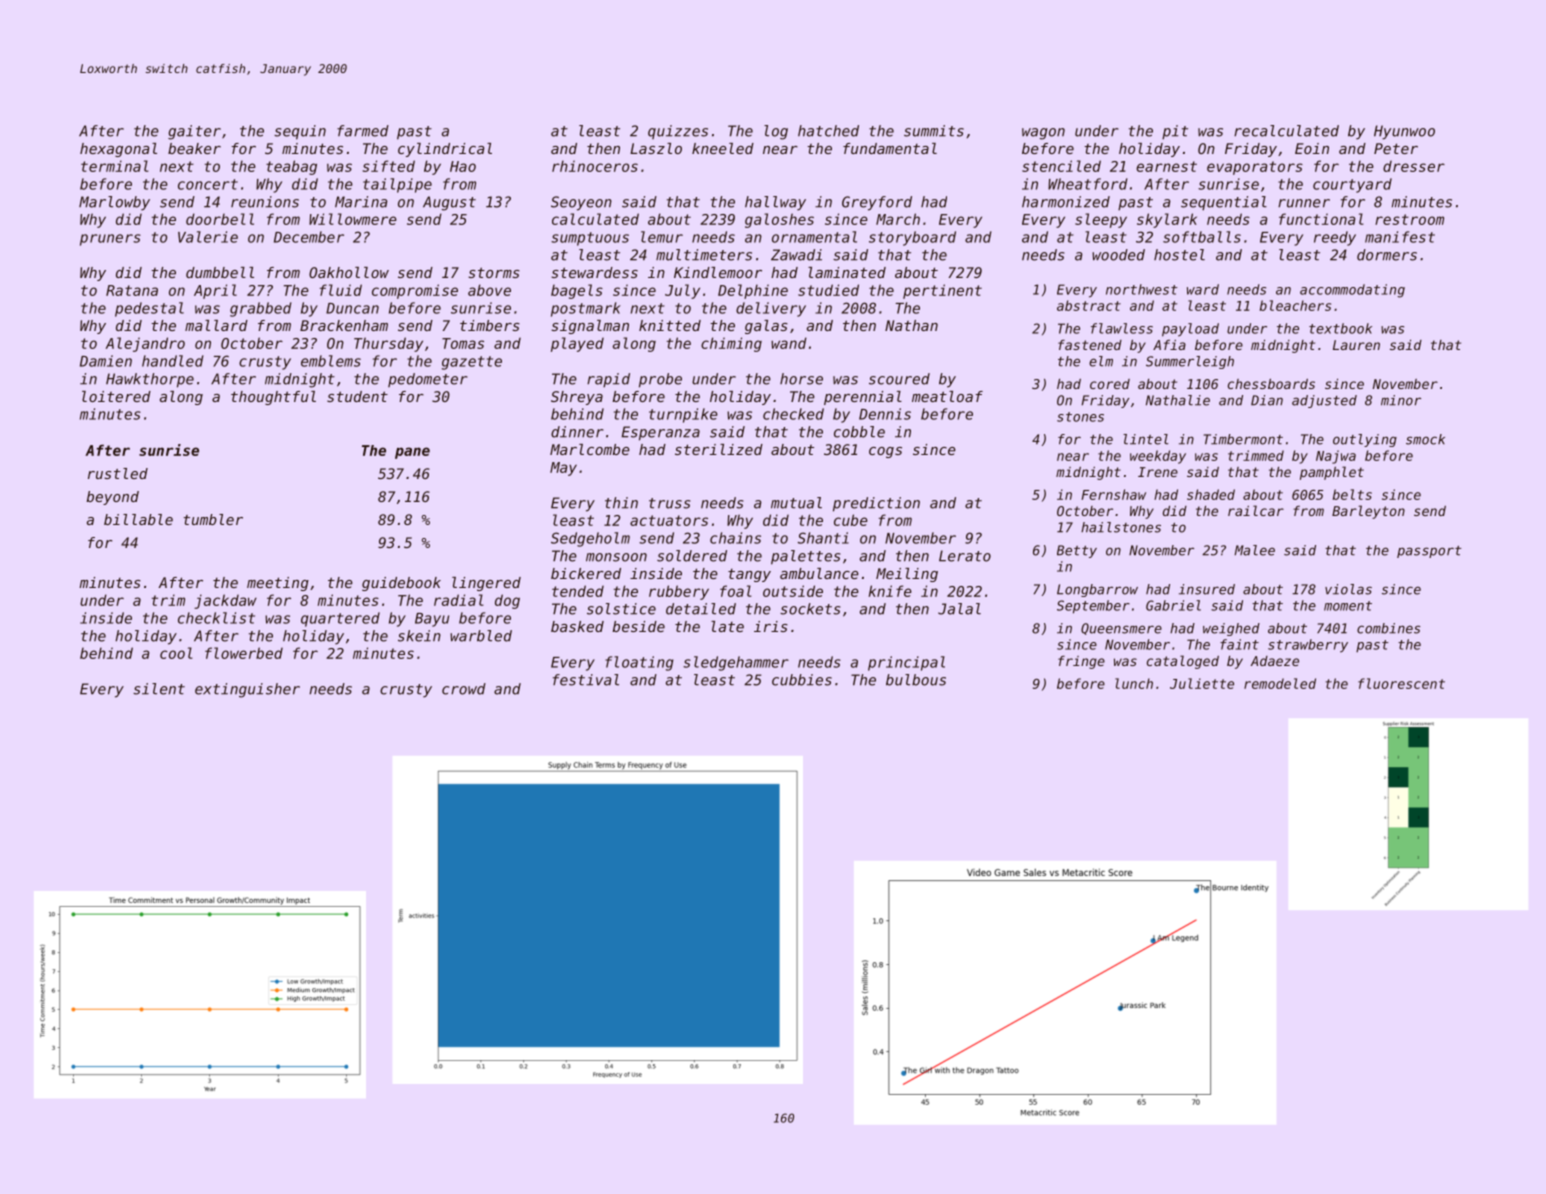 The height and width of the page is (1194, 1546). I want to click on Bayu, so click(432, 620).
